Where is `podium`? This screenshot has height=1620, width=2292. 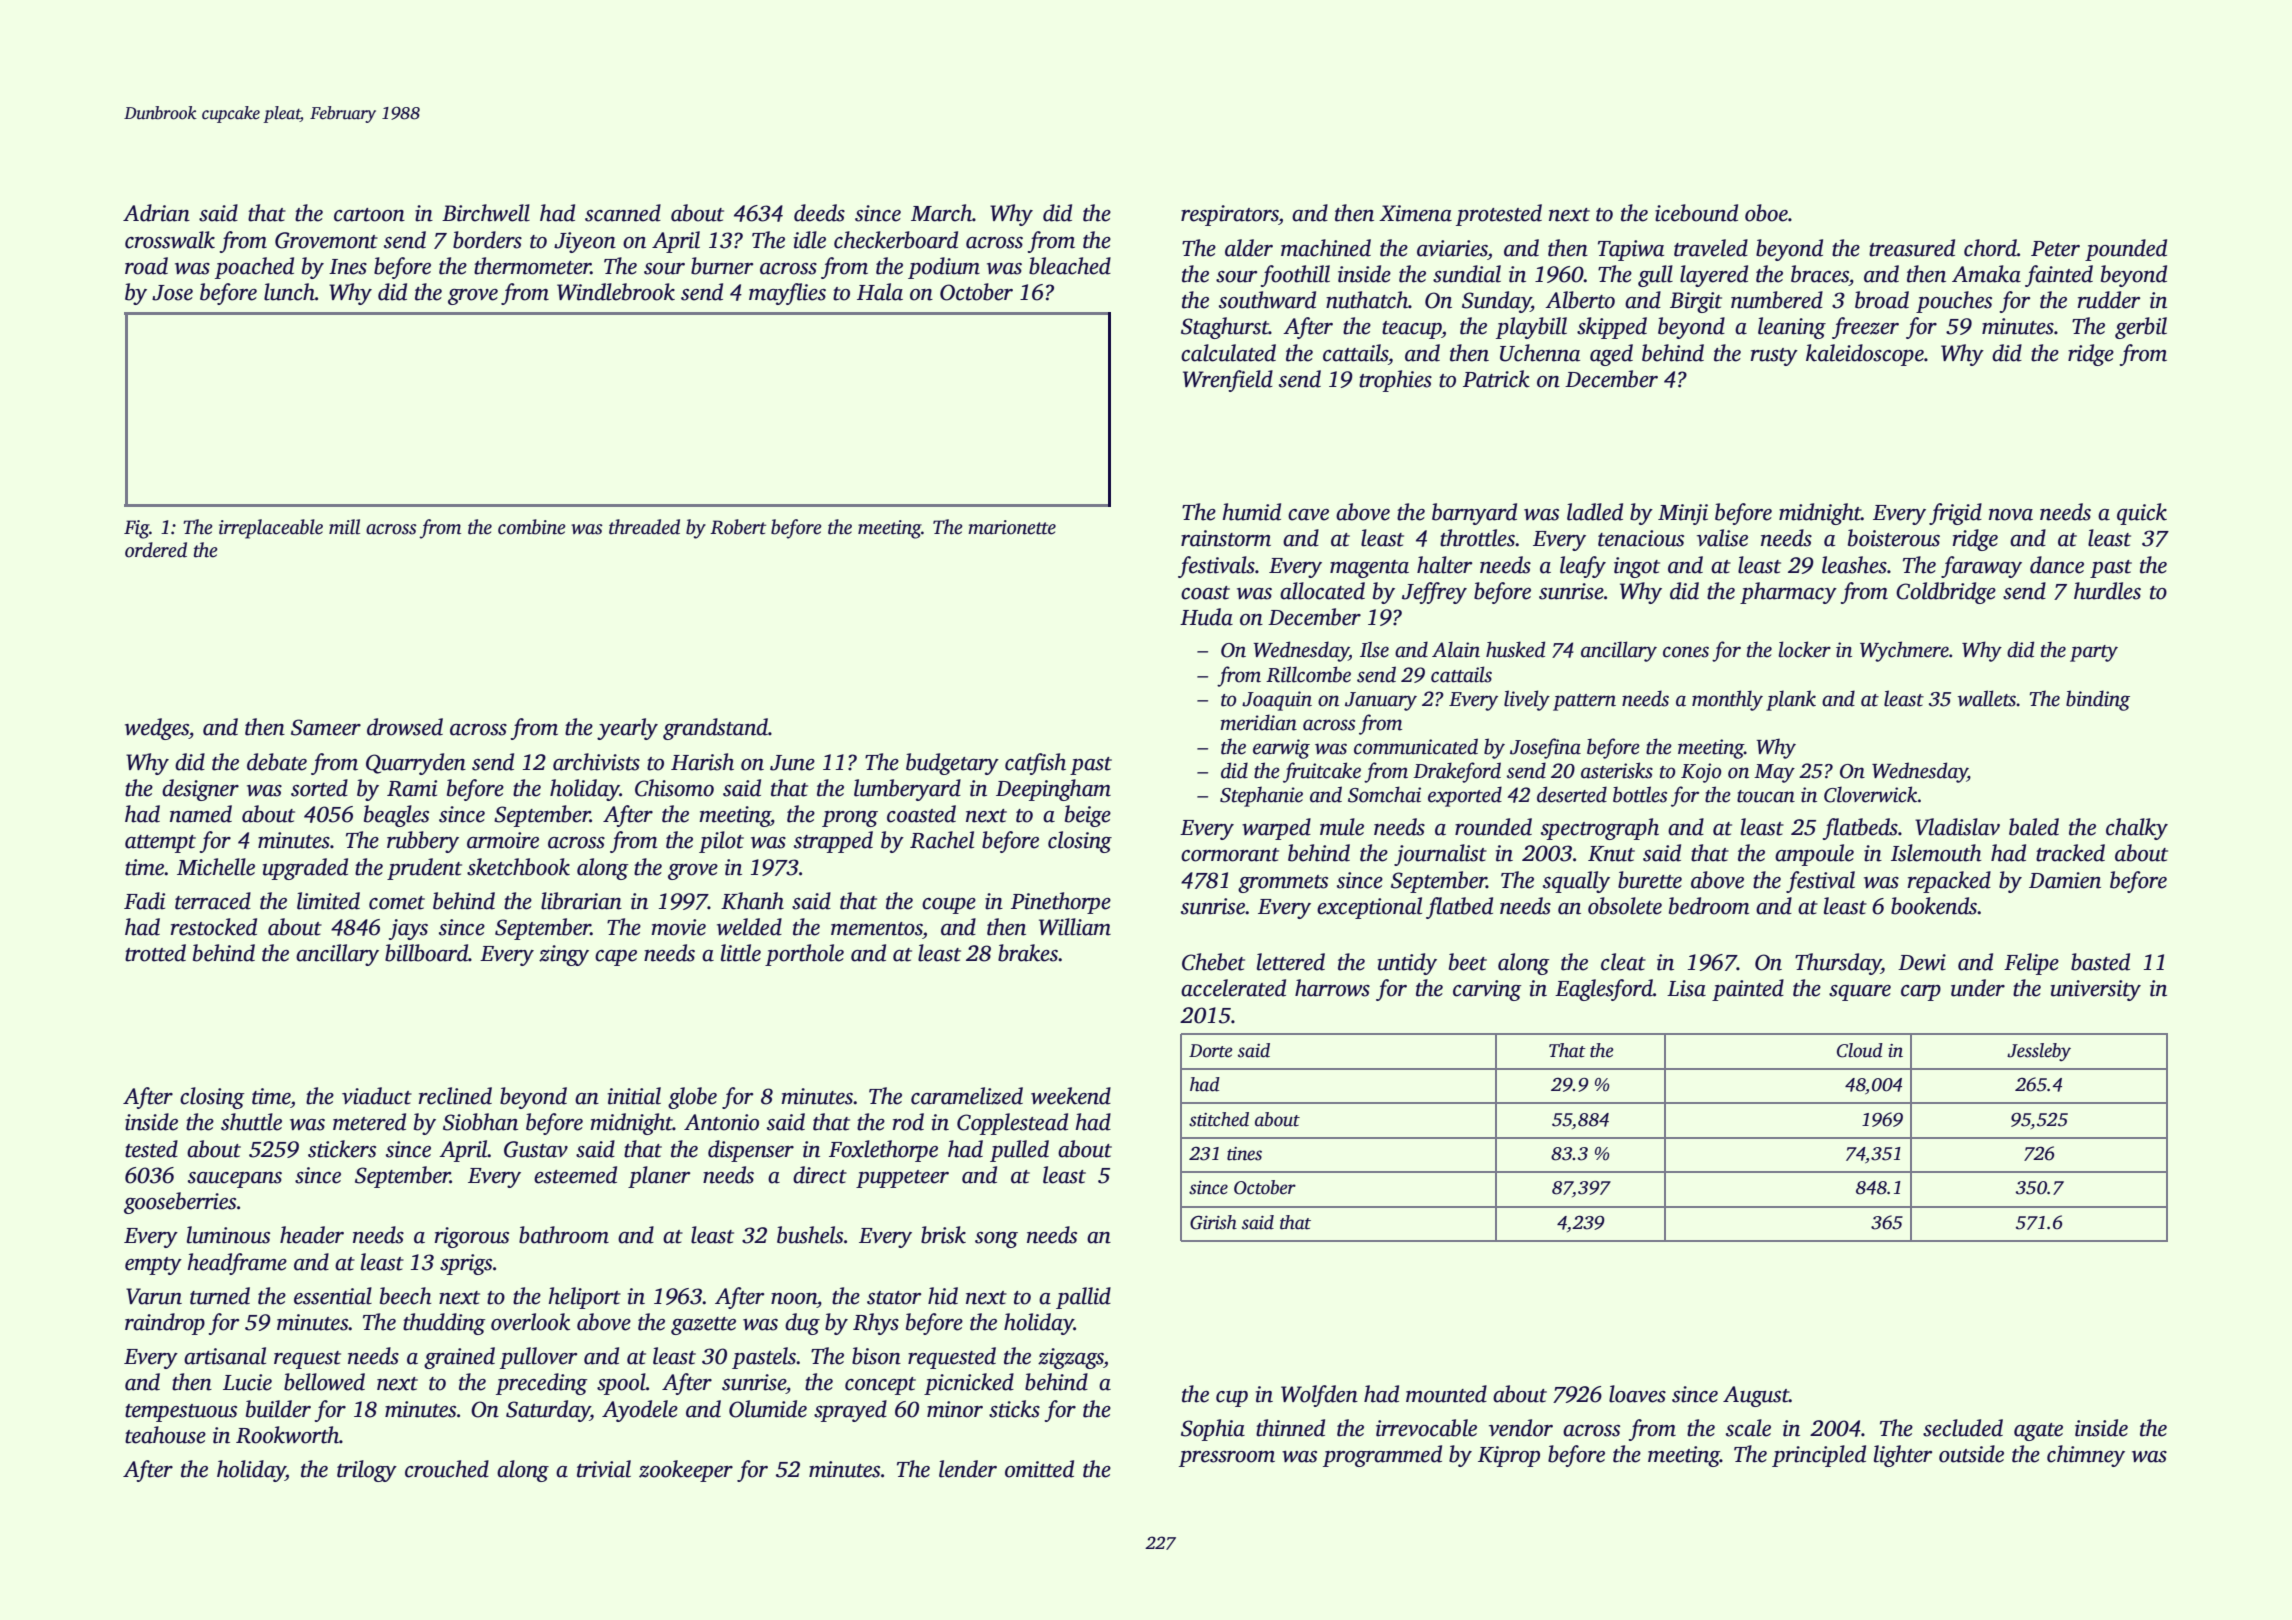 podium is located at coordinates (944, 268).
